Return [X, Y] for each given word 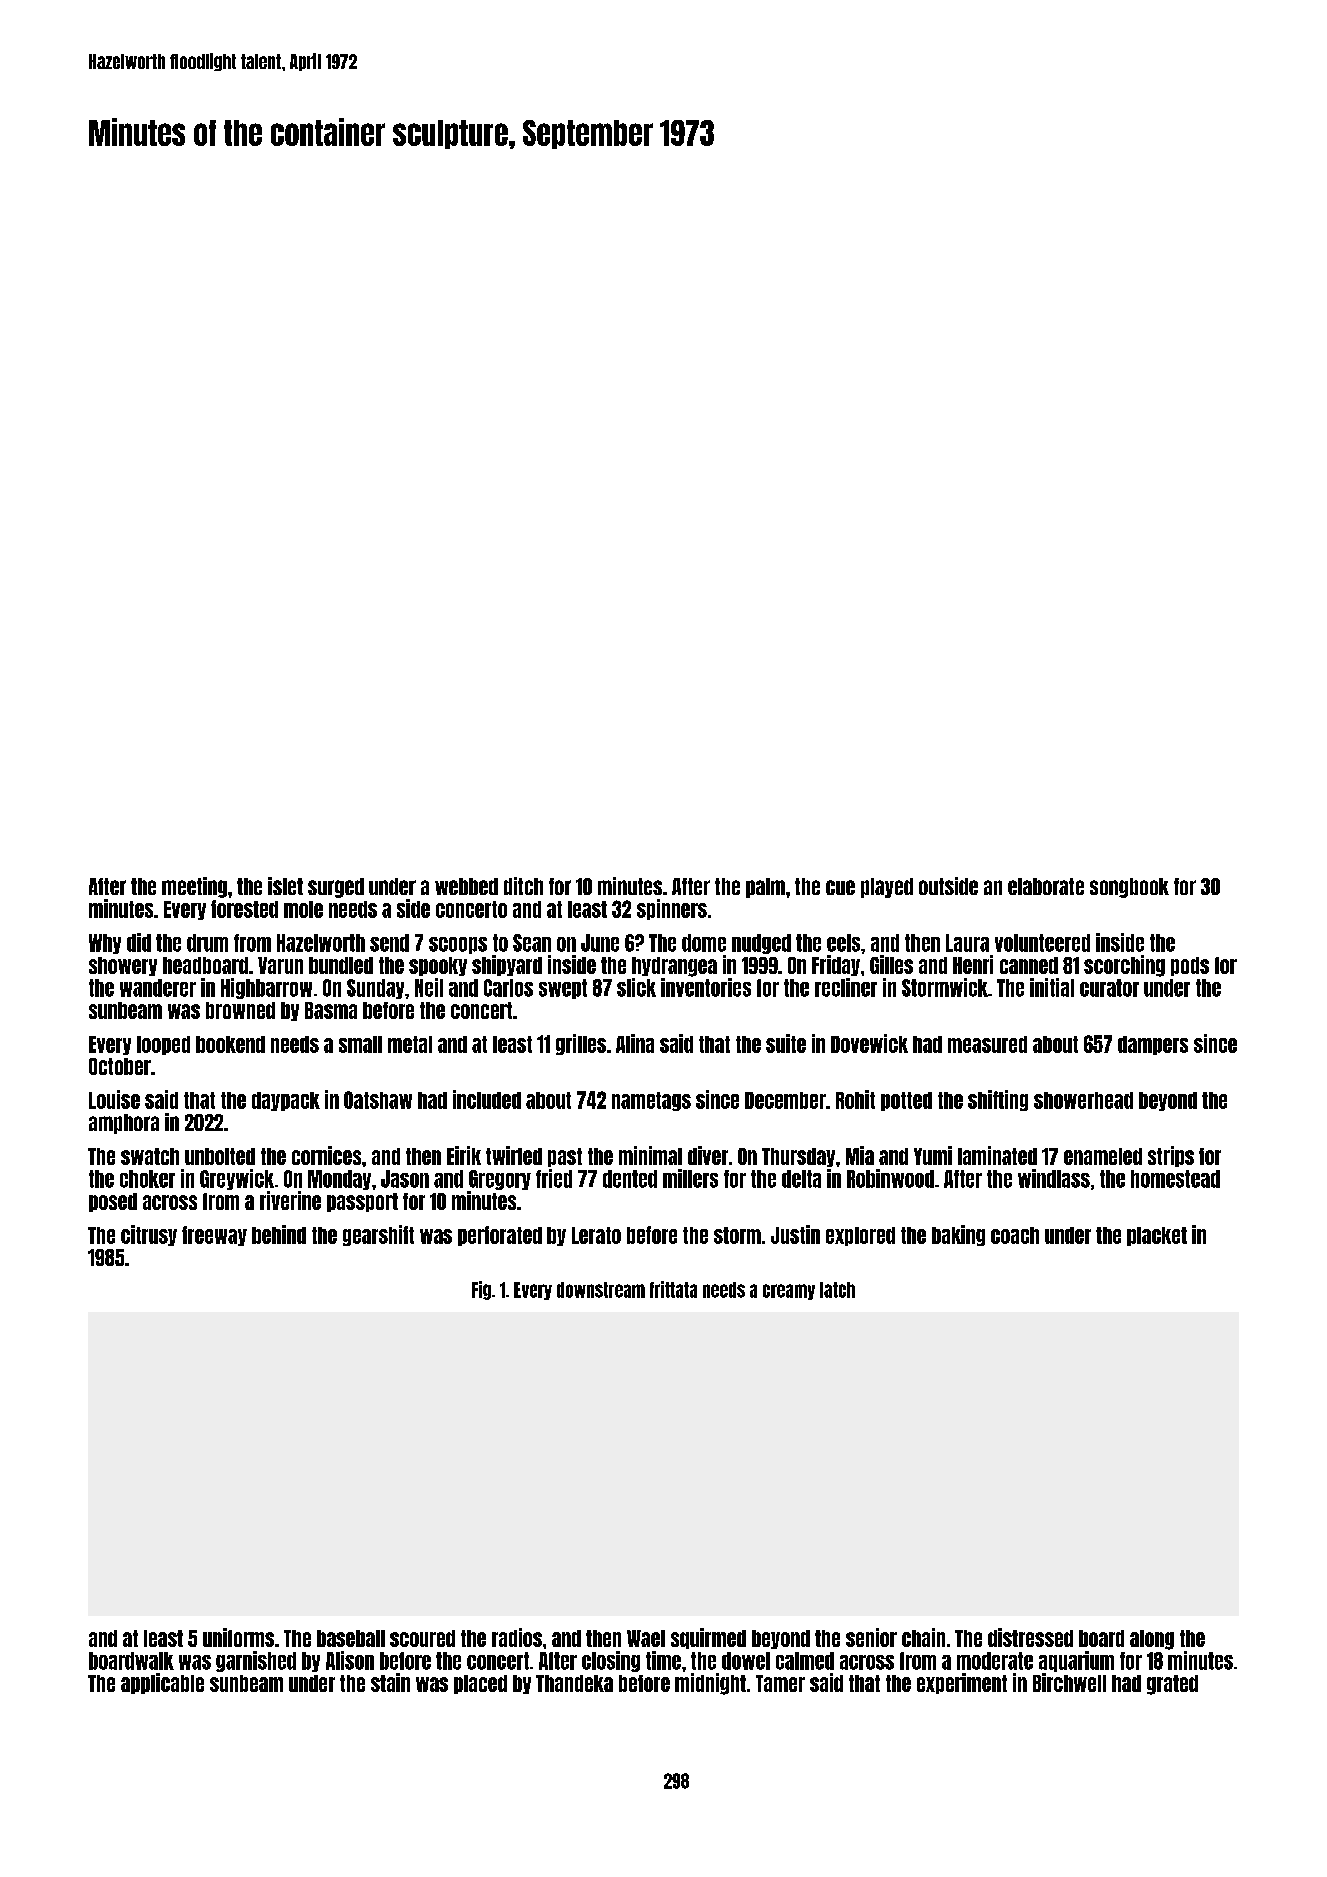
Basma [331, 1010]
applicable [162, 1683]
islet [285, 886]
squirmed [708, 1638]
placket [1157, 1236]
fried [554, 1178]
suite [786, 1043]
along [1152, 1640]
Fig [481, 1290]
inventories [706, 987]
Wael [646, 1638]
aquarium [1076, 1661]
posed [113, 1202]
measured [987, 1044]
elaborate [1046, 886]
